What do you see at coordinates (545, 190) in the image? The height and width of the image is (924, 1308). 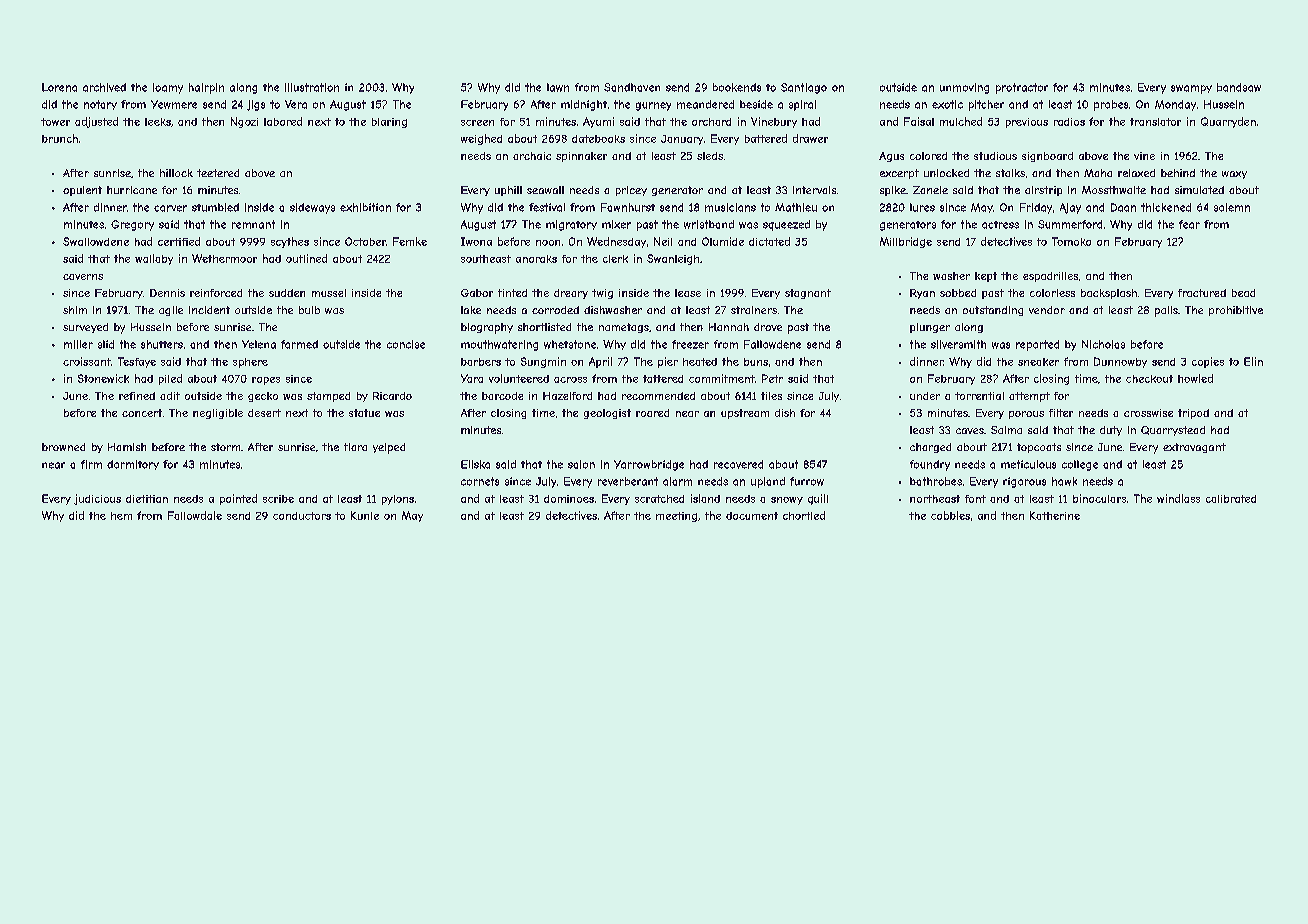 I see `seawall` at bounding box center [545, 190].
